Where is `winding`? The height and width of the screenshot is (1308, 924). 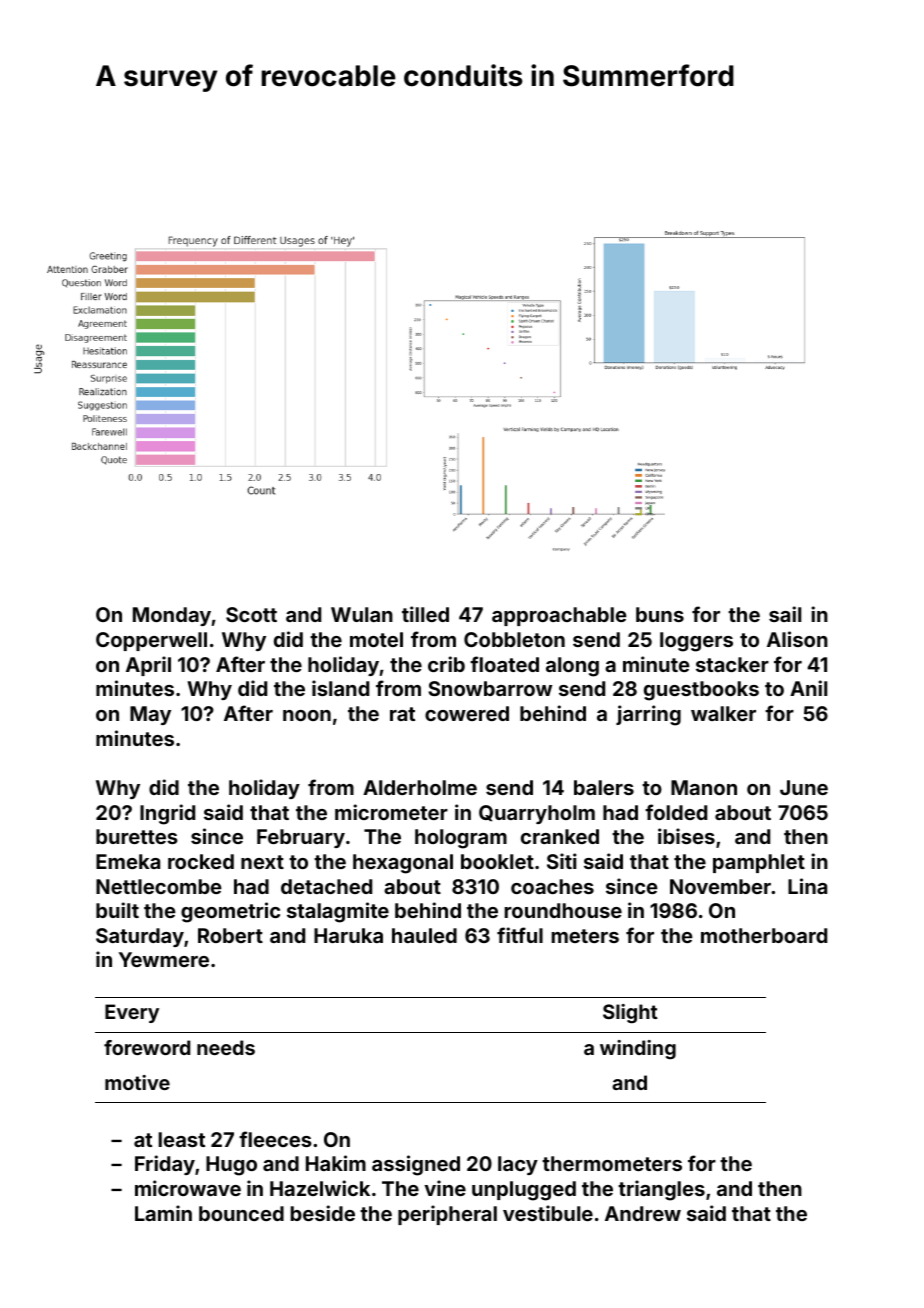
winding is located at coordinates (638, 1050).
